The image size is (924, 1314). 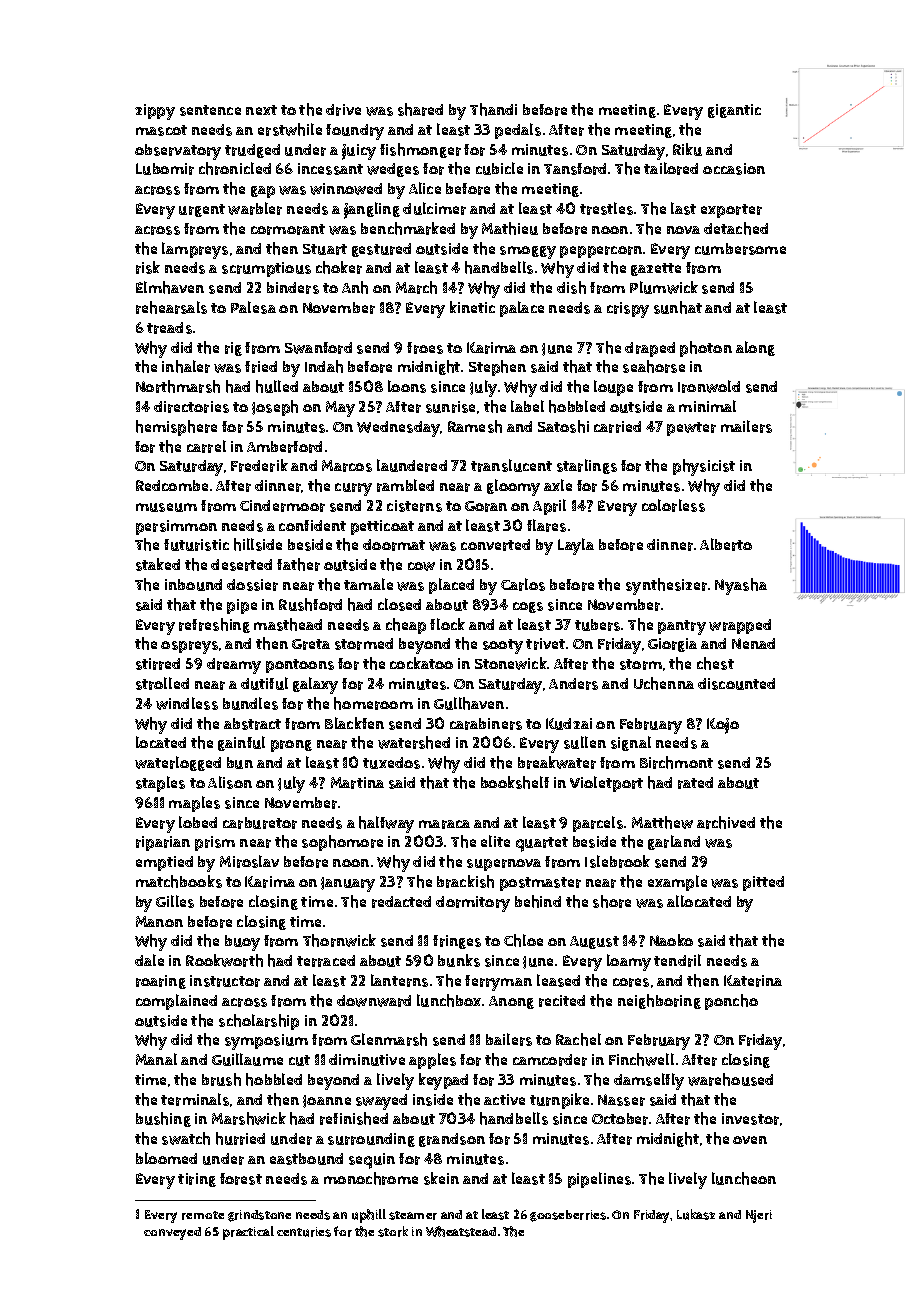 I want to click on scrumptious, so click(x=266, y=269).
